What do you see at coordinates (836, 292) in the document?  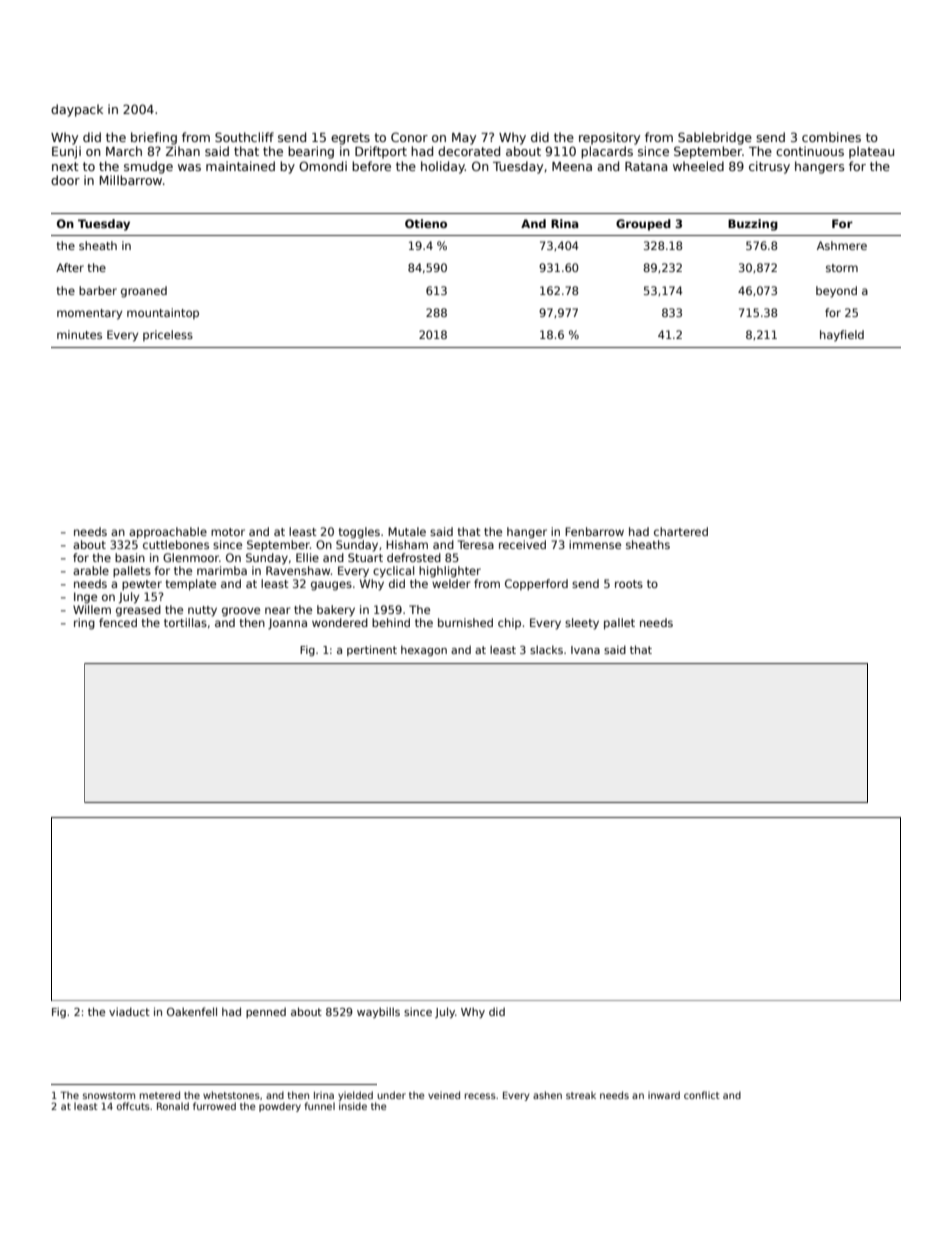 I see `beyond` at bounding box center [836, 292].
